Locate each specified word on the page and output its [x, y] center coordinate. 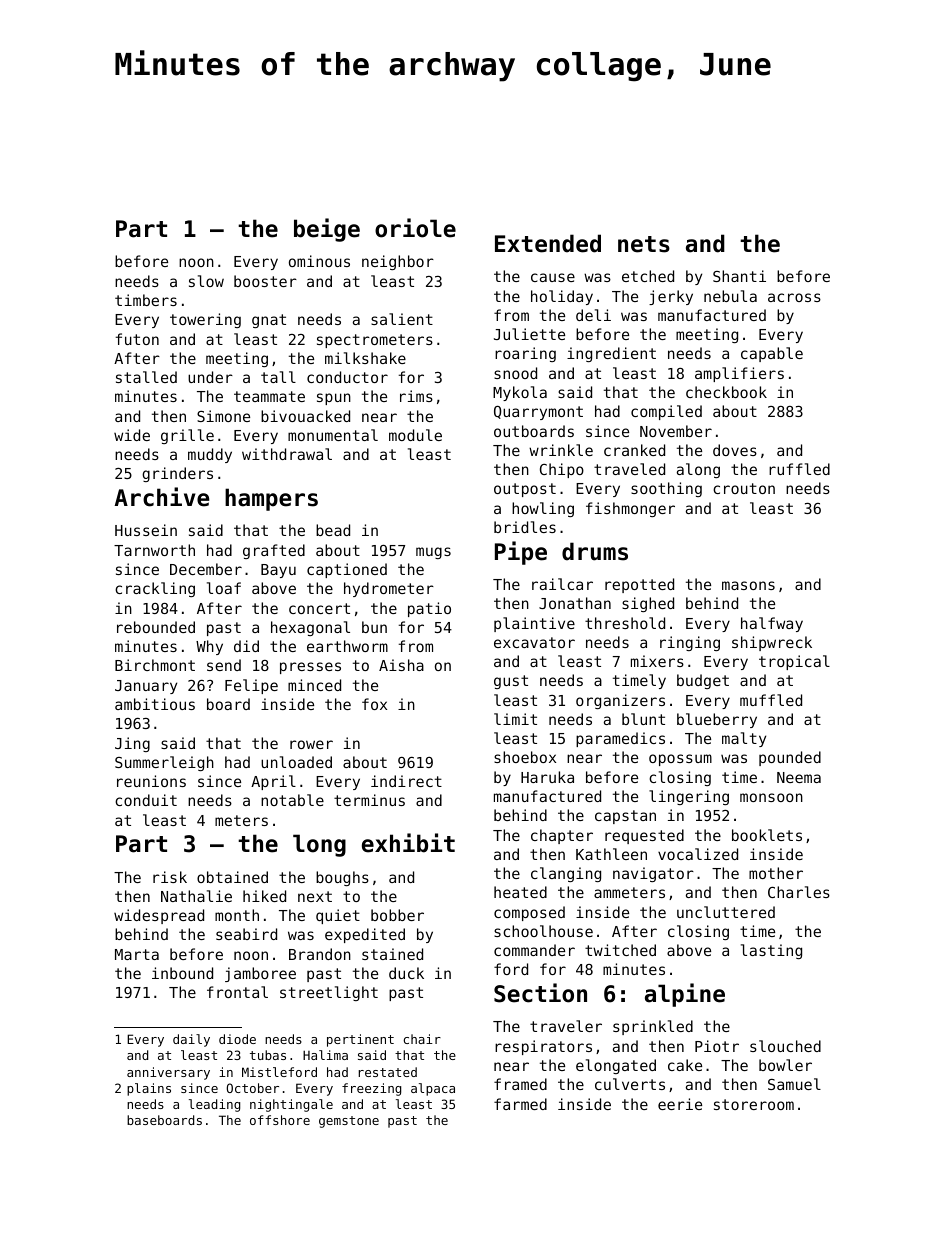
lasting [771, 951]
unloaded [296, 762]
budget [703, 681]
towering [205, 320]
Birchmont [155, 665]
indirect [406, 781]
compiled [666, 412]
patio [429, 609]
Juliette [529, 334]
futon [137, 339]
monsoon [771, 797]
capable [772, 354]
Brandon [320, 954]
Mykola [520, 393]
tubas [268, 1055]
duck [406, 973]
